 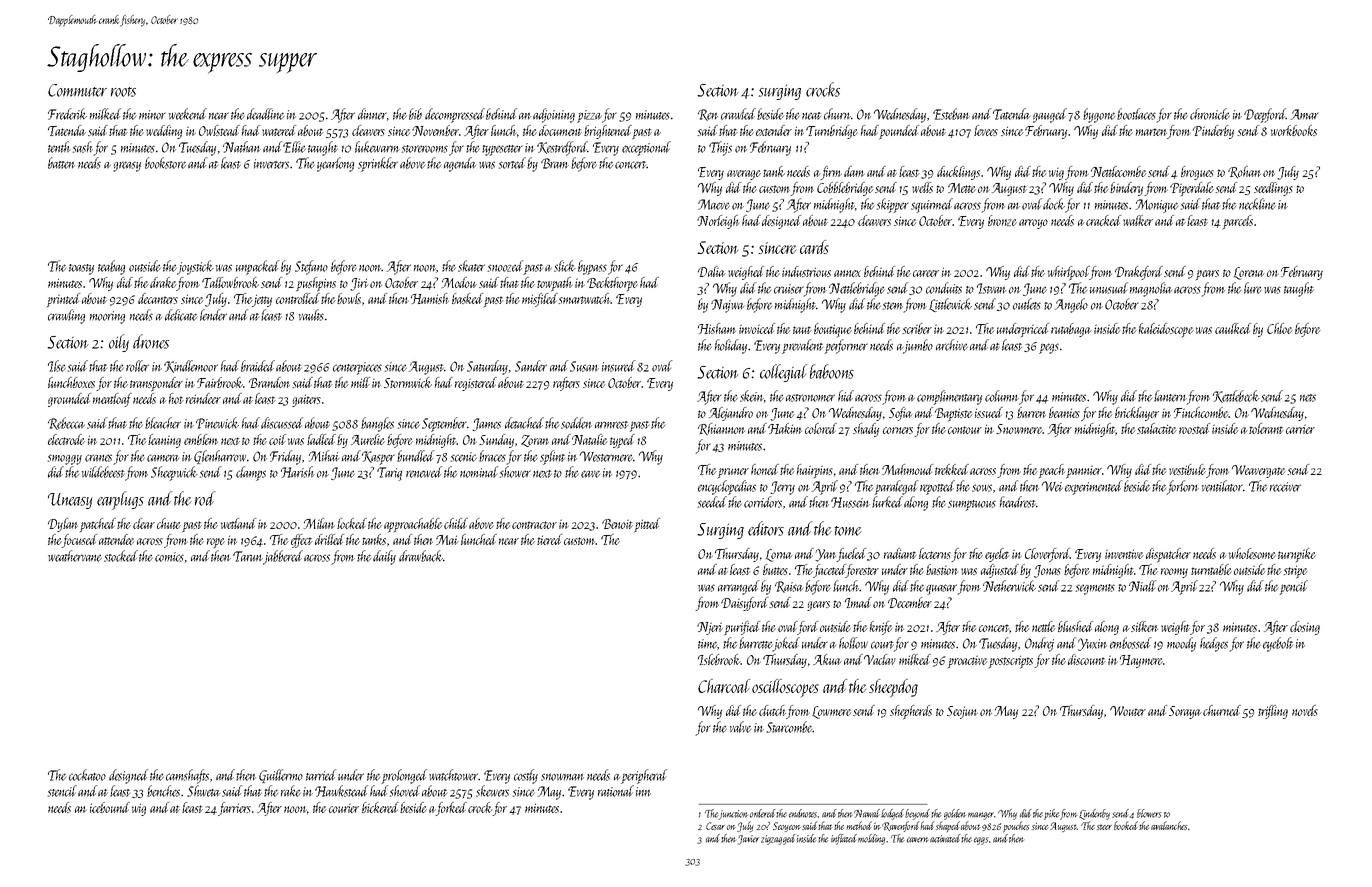 What do you see at coordinates (75, 556) in the image?
I see `weathervane` at bounding box center [75, 556].
